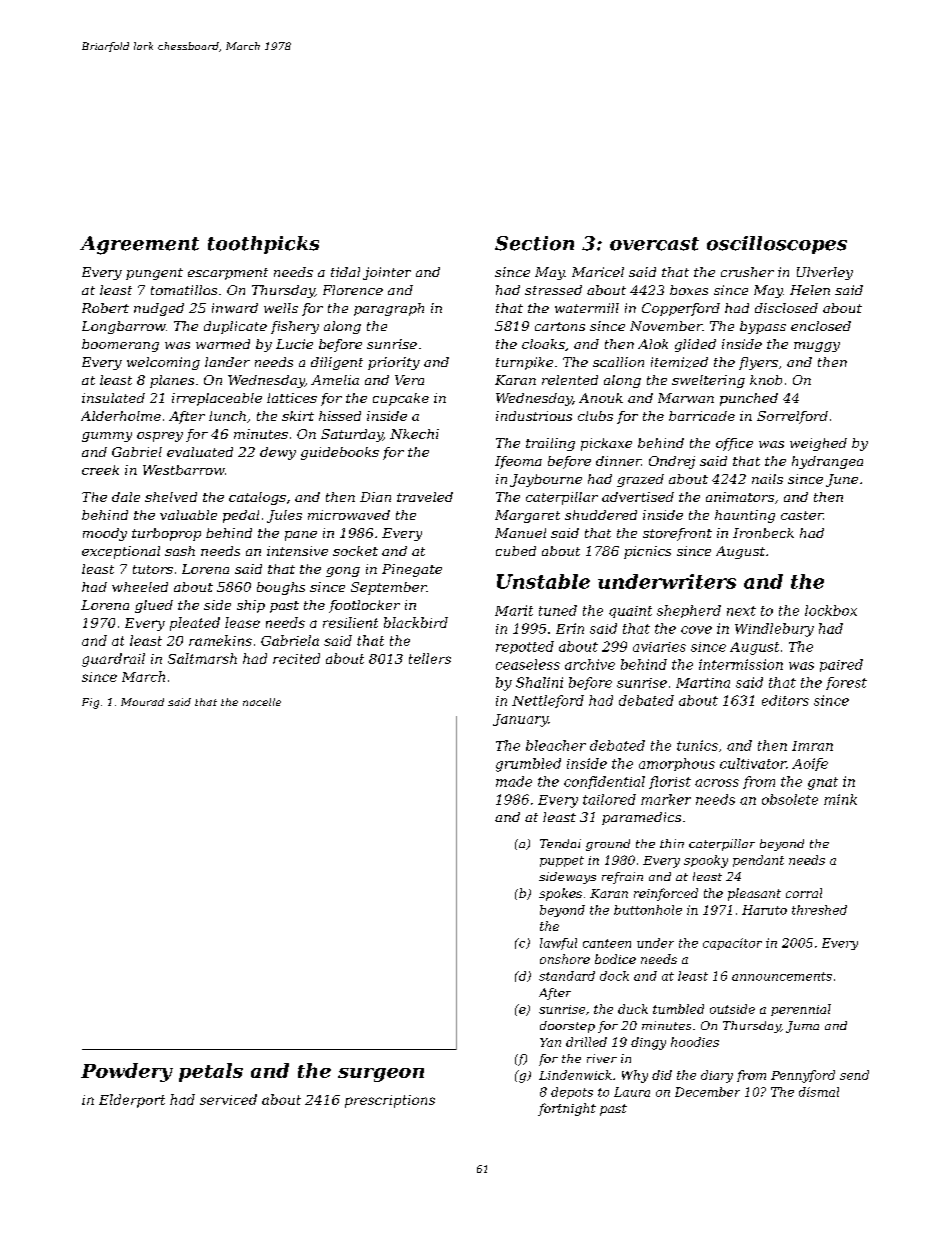  Describe the element at coordinates (113, 660) in the page. I see `guardrail` at that location.
